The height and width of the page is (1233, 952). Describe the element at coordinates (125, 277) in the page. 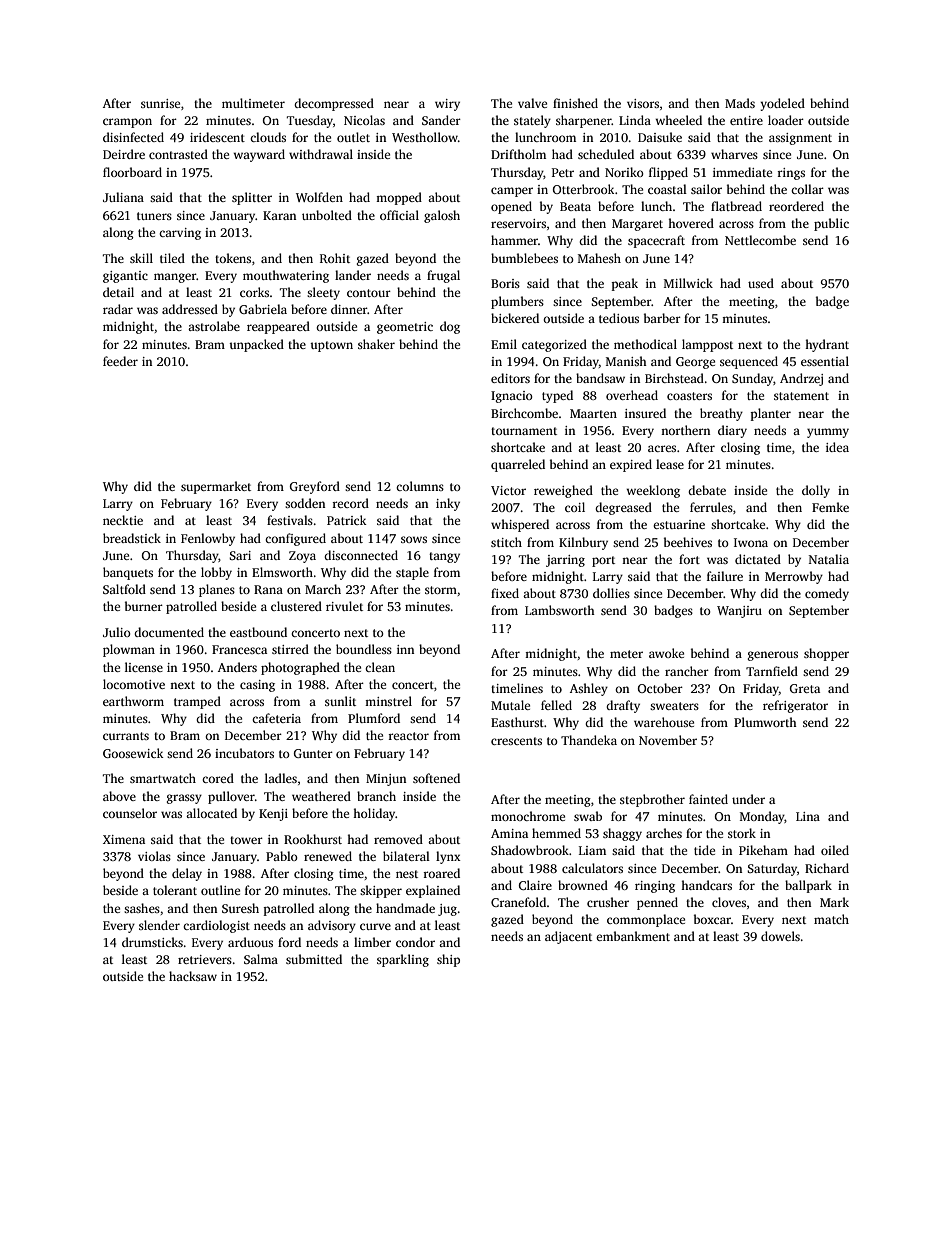

I see `gigantic` at that location.
